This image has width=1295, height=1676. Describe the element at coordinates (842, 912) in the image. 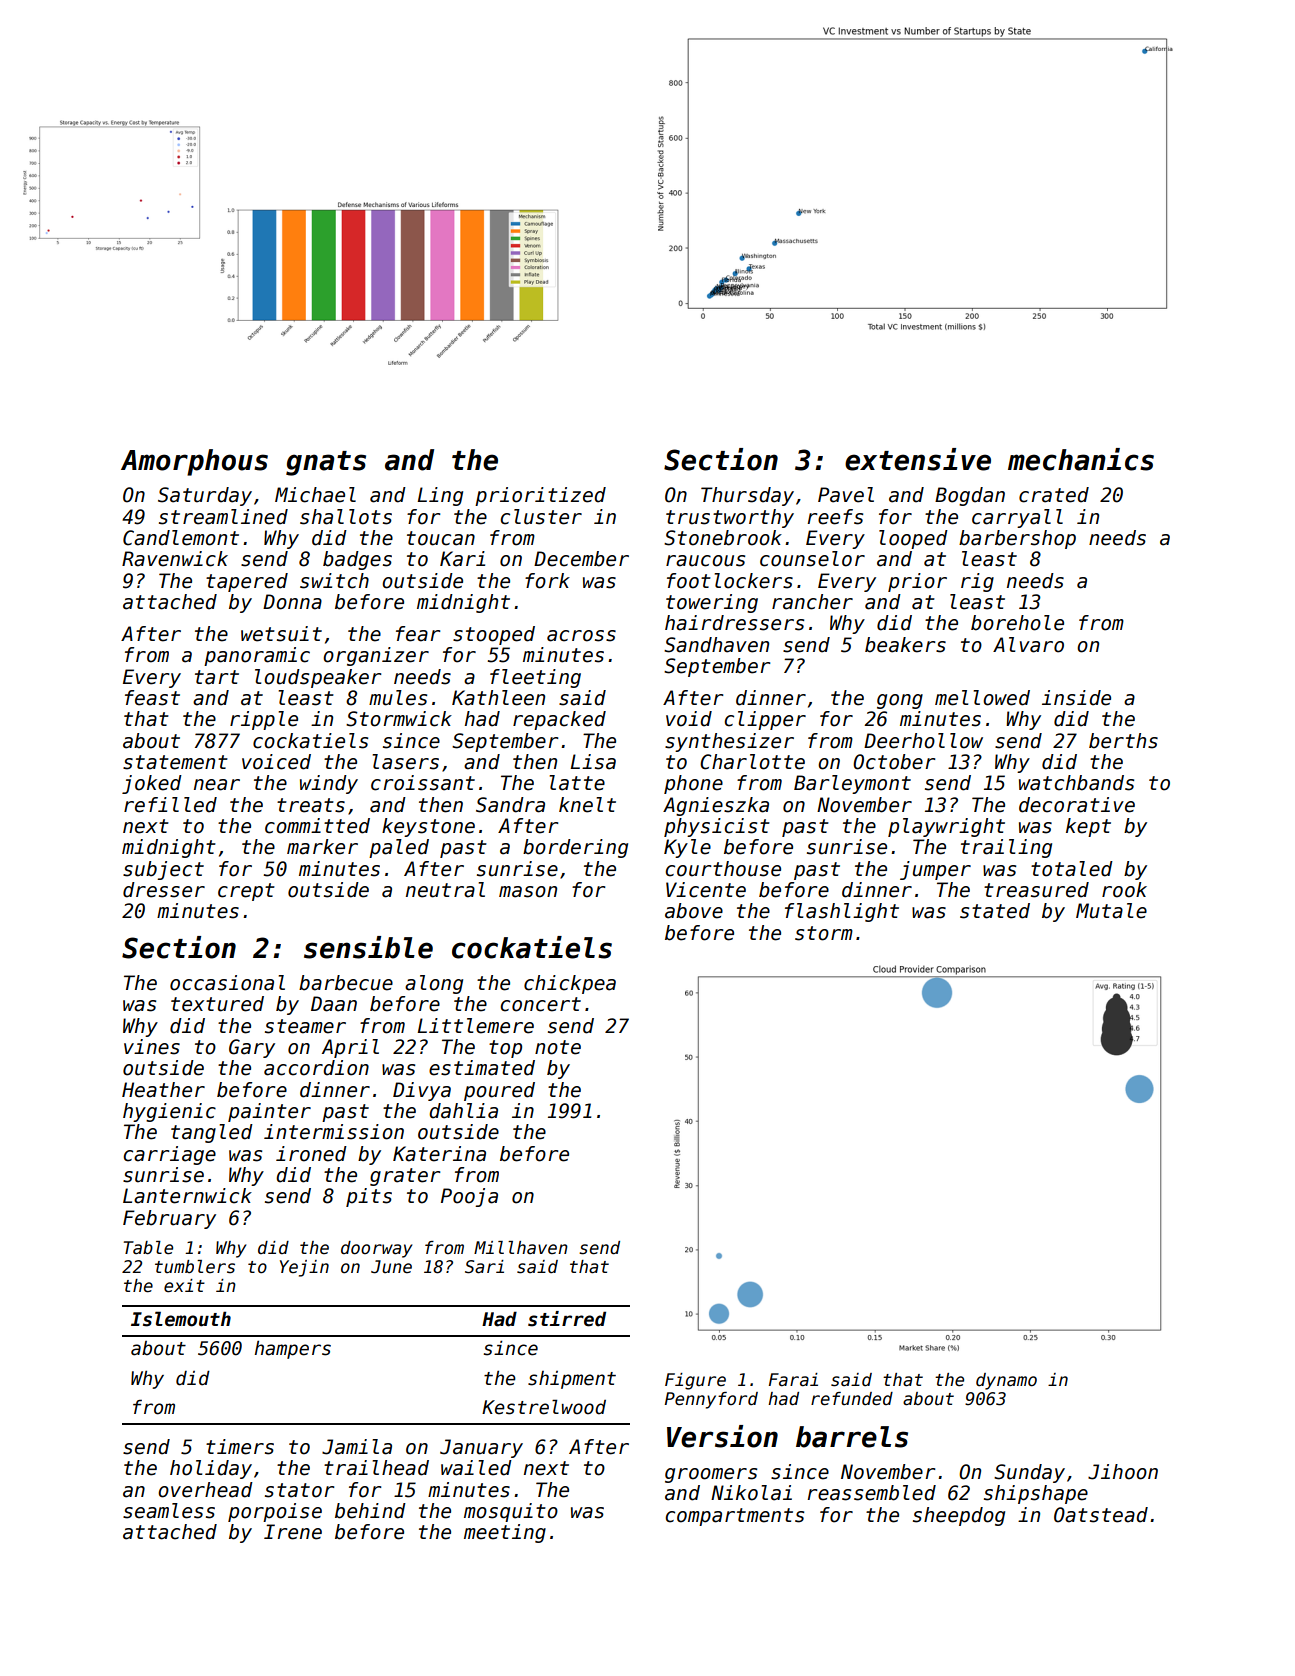

I see `flashlight` at that location.
